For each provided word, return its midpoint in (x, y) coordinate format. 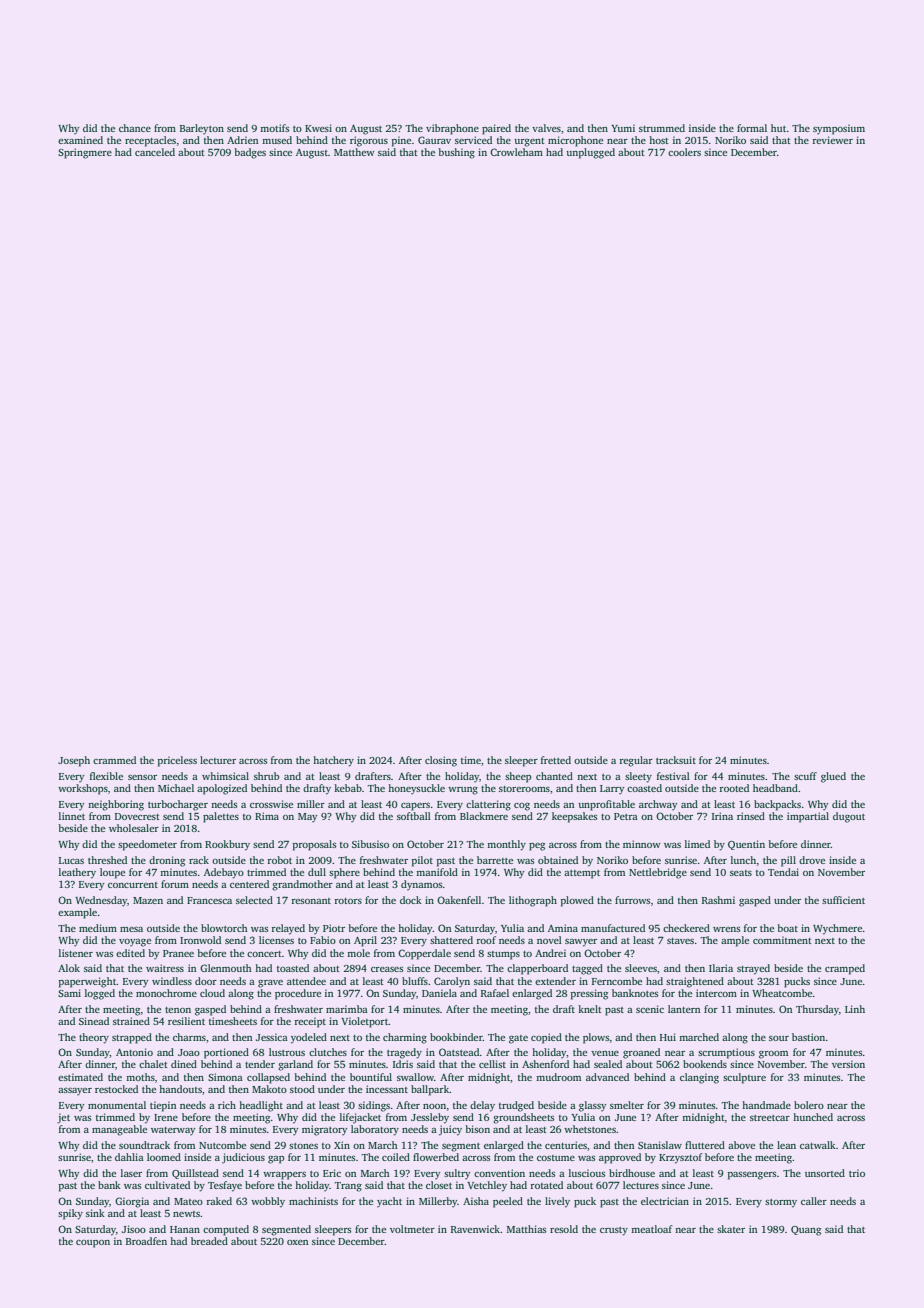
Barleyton (202, 129)
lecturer (218, 760)
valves (546, 128)
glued (833, 777)
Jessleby (430, 1118)
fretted (556, 760)
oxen (297, 1242)
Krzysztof (681, 1158)
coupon (93, 1244)
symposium (839, 129)
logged (100, 994)
